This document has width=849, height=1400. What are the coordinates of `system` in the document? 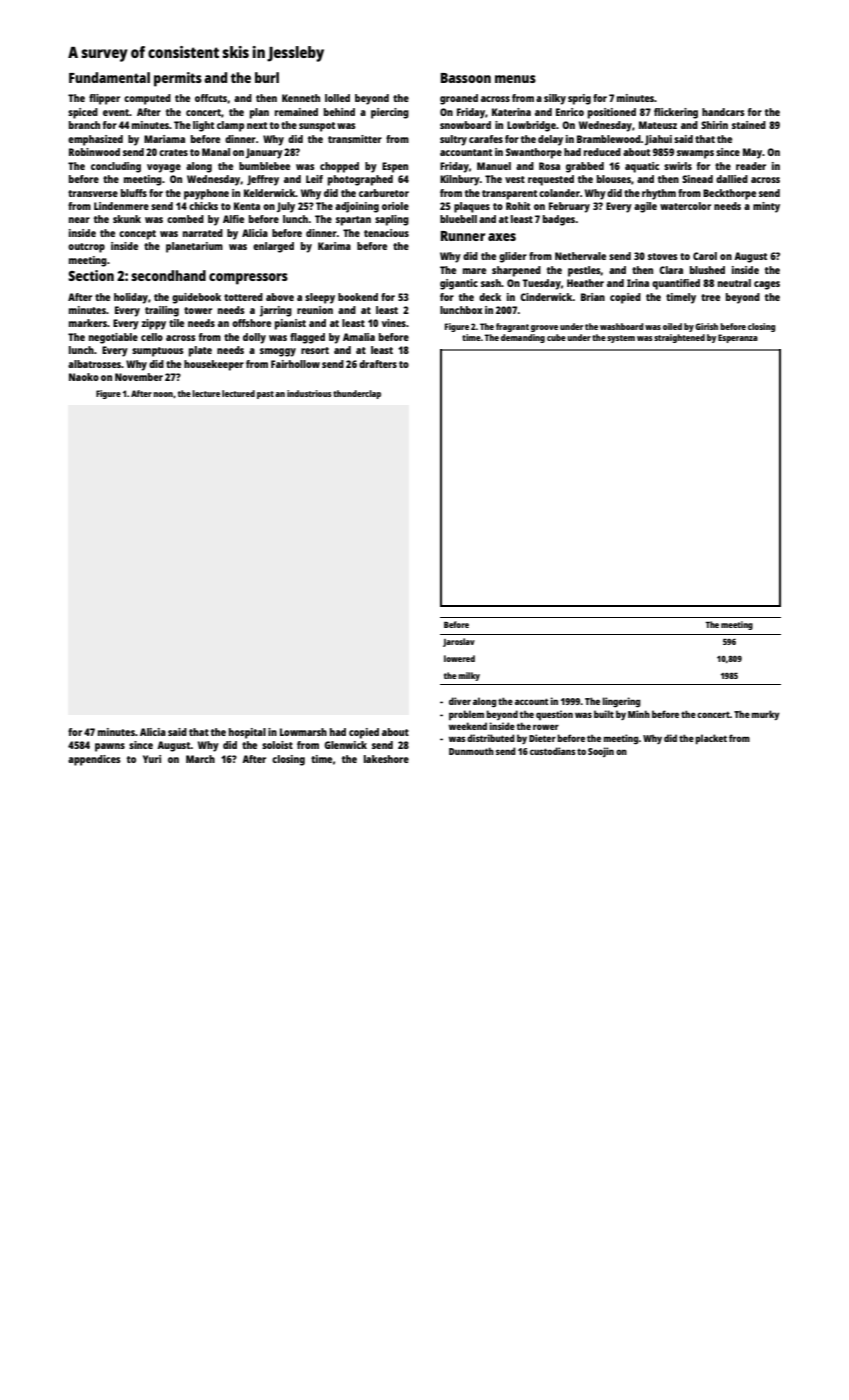 It's located at (621, 339).
